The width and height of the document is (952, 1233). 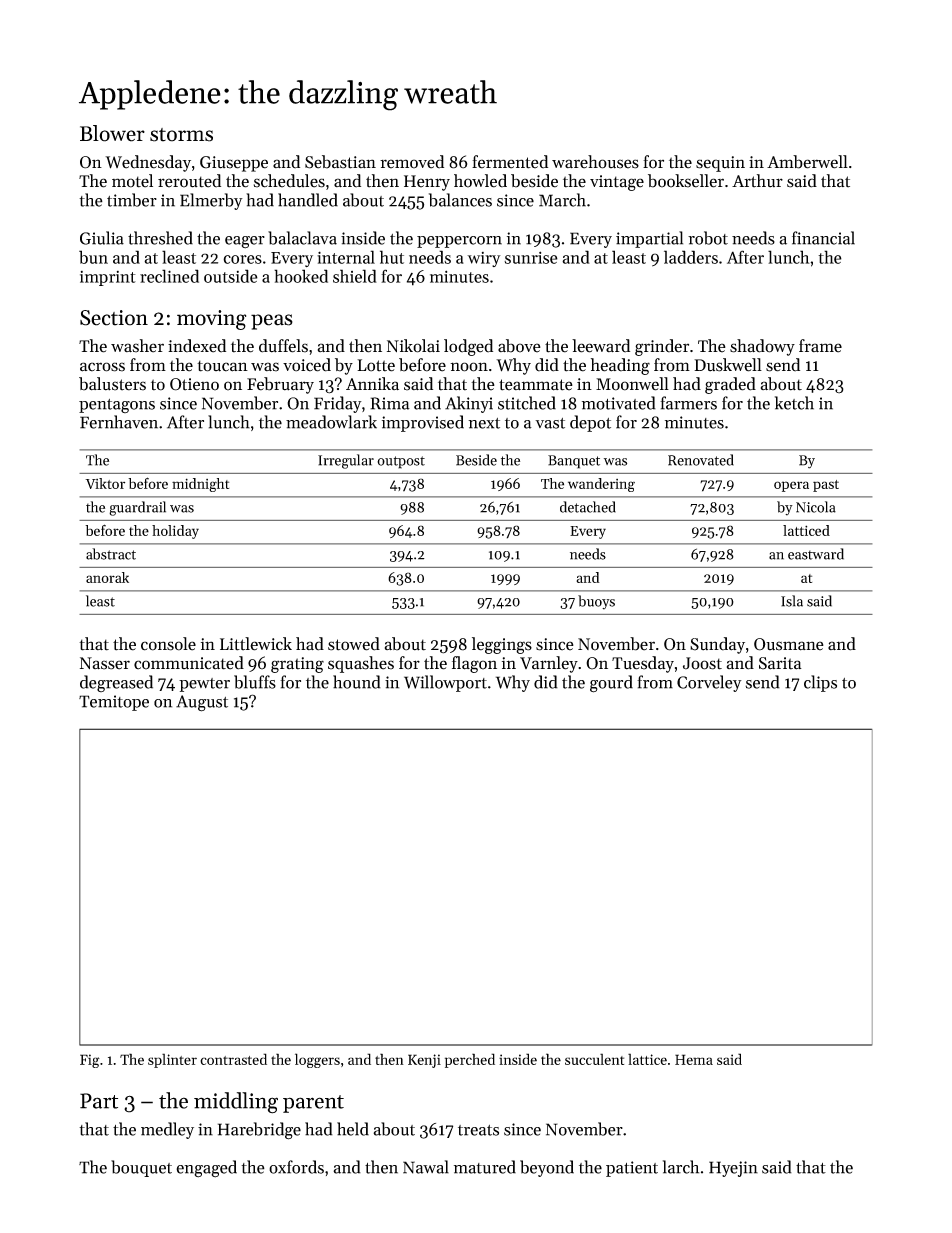 I want to click on beyond, so click(x=547, y=1168).
